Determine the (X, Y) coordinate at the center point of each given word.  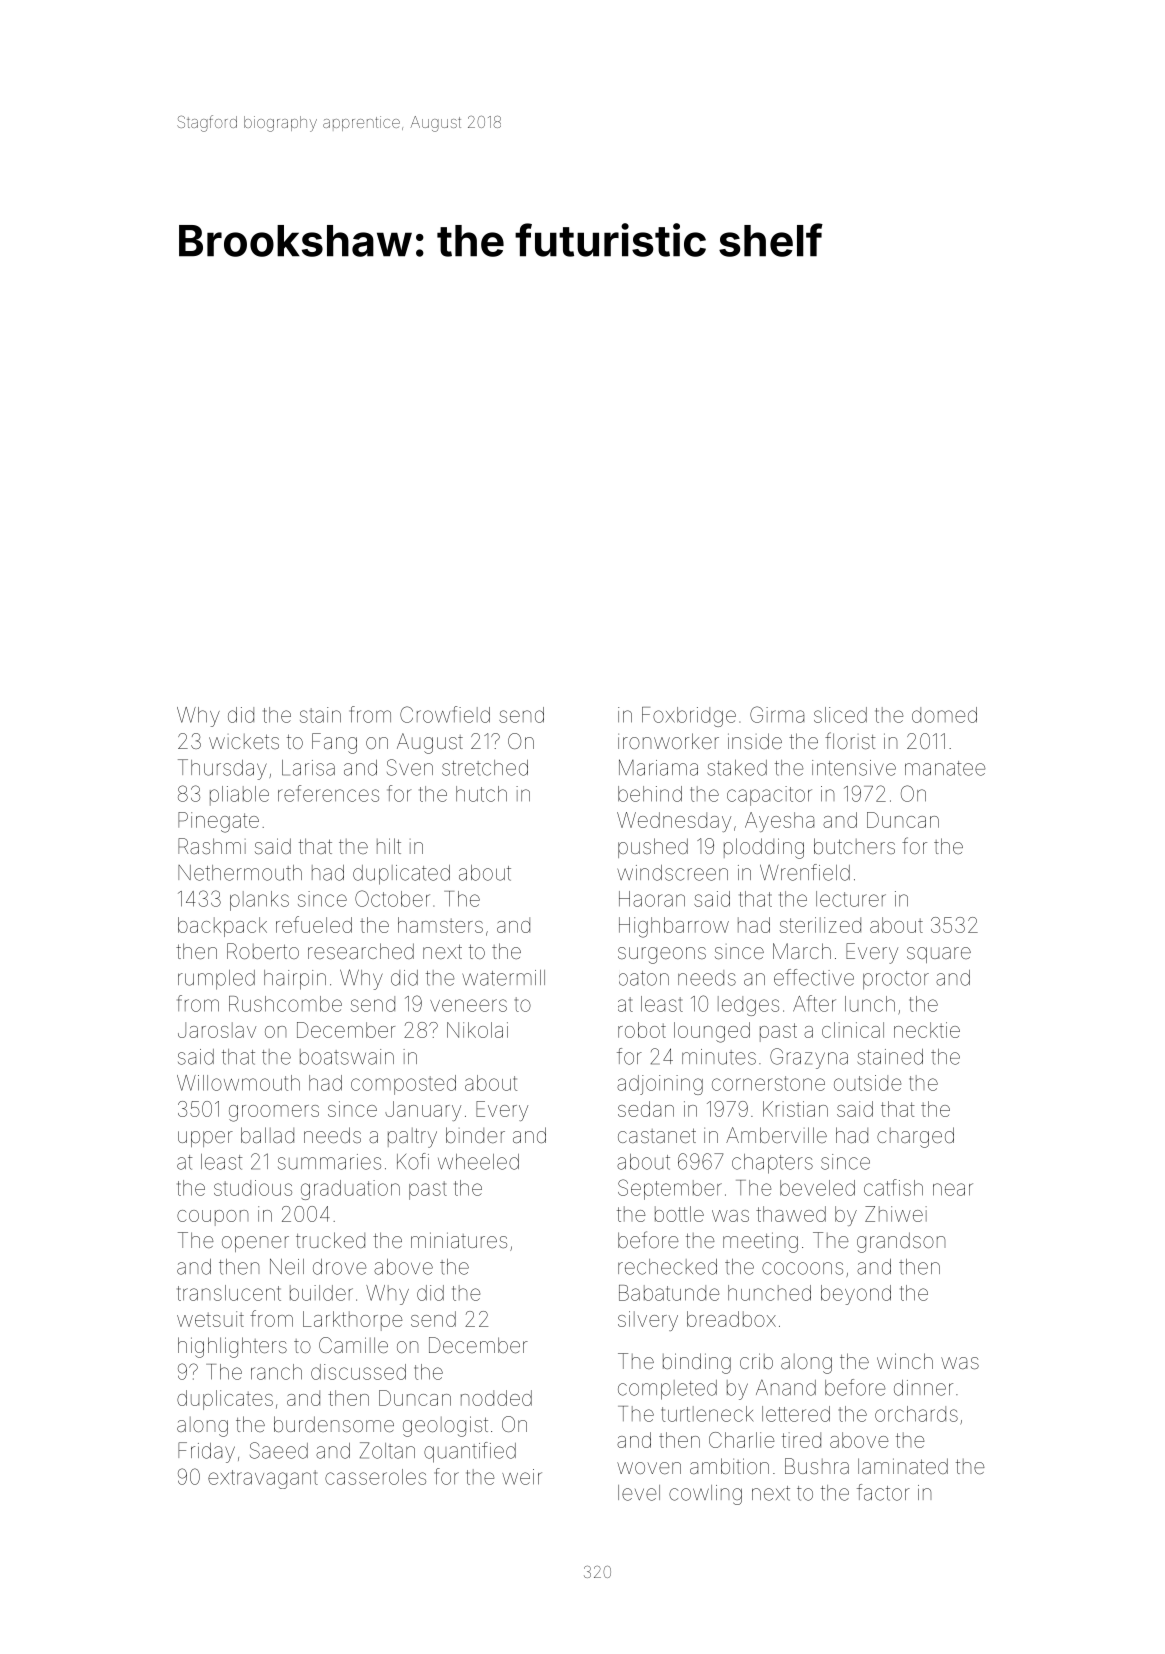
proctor (896, 980)
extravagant (263, 1479)
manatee (945, 768)
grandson (901, 1242)
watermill (503, 978)
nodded (496, 1398)
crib (756, 1361)
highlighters (232, 1347)
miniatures (459, 1240)
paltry (412, 1138)
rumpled (216, 980)
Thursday (222, 769)
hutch (481, 794)
